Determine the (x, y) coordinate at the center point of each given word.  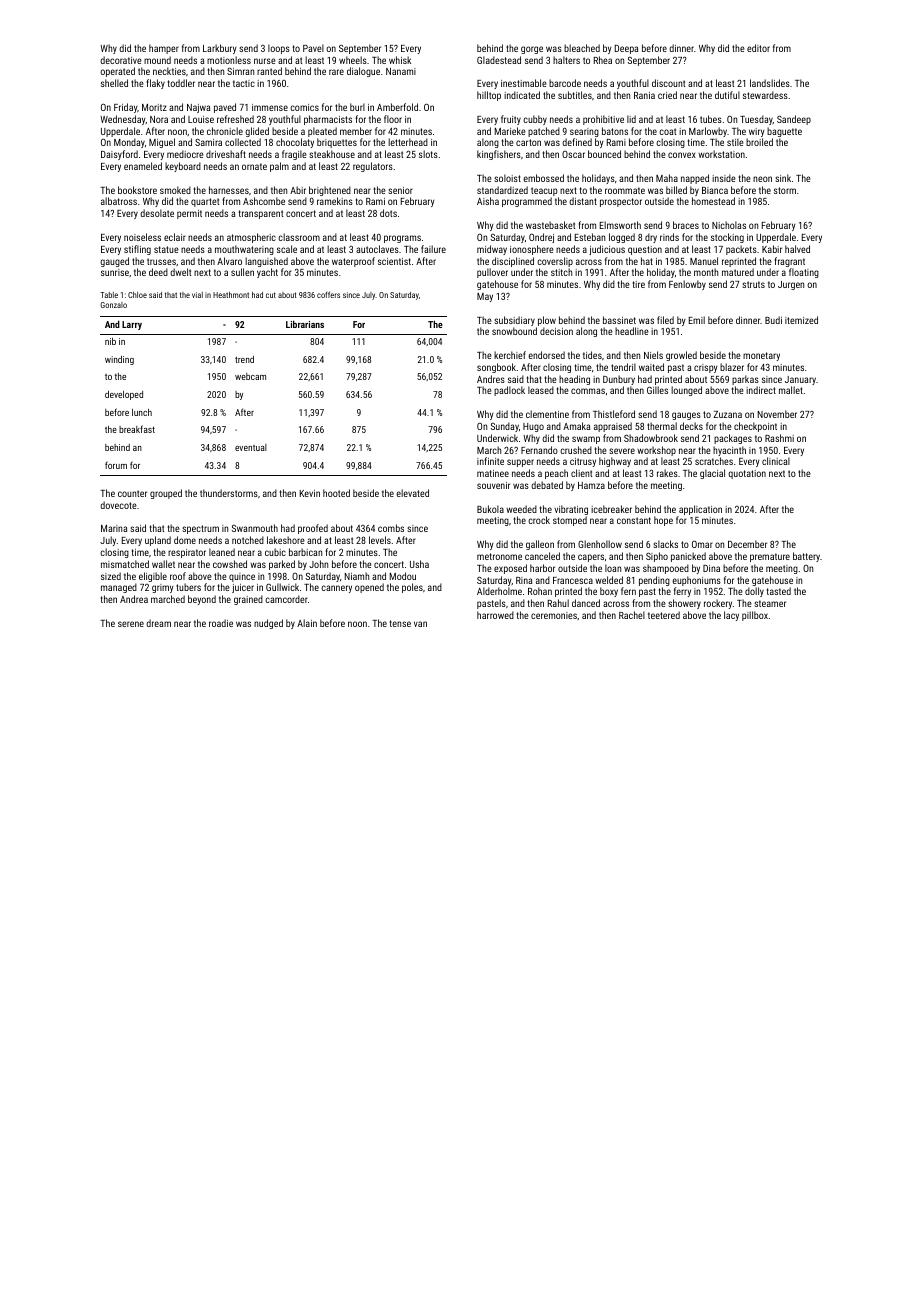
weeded (521, 509)
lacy (731, 616)
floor (393, 119)
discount (668, 83)
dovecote (118, 505)
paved (225, 108)
